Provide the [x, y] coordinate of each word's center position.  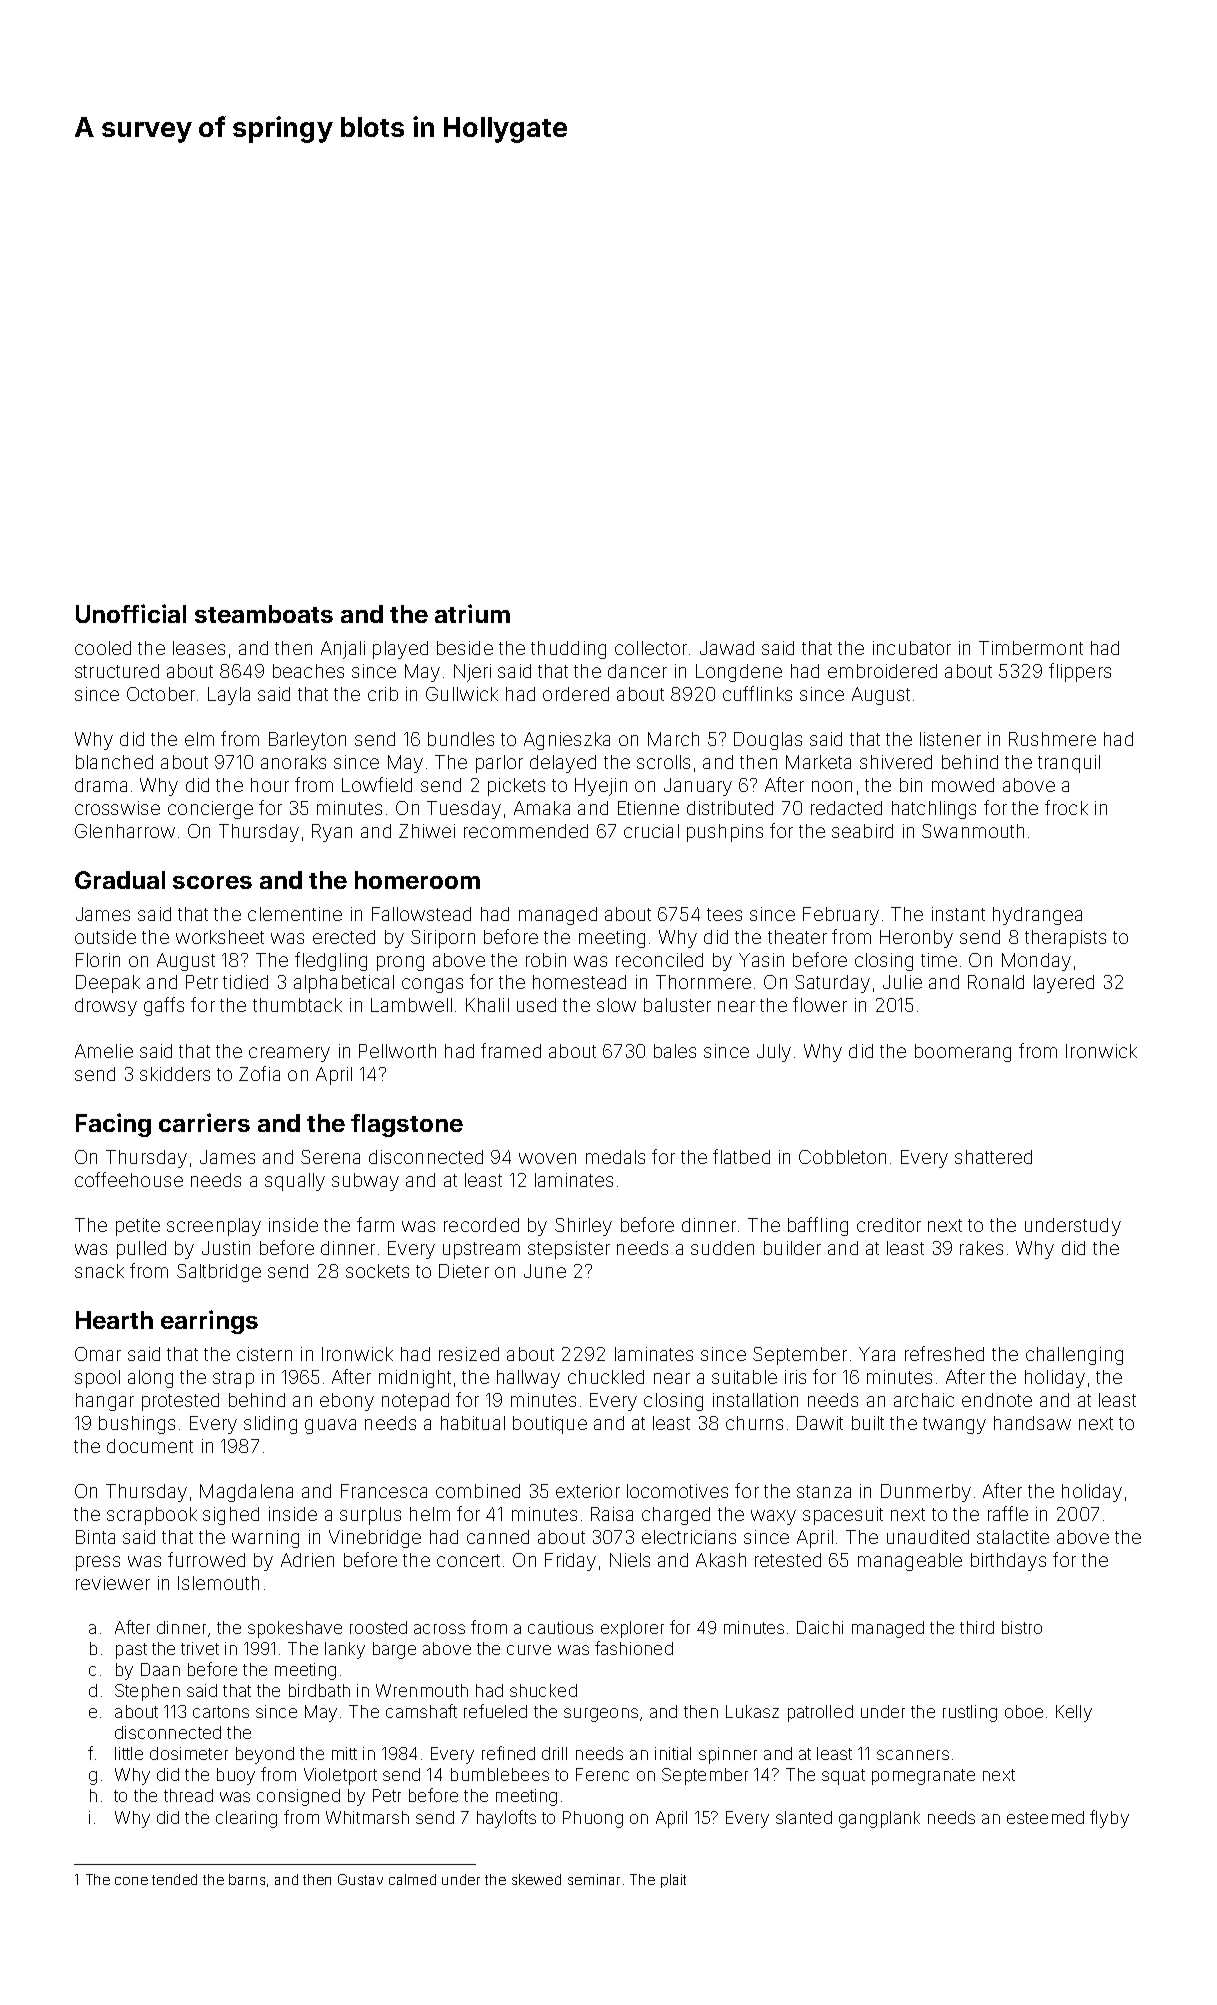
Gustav [360, 1879]
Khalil [487, 1005]
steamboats [264, 614]
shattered [993, 1157]
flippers [1080, 672]
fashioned [634, 1648]
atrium [472, 613]
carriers [204, 1122]
